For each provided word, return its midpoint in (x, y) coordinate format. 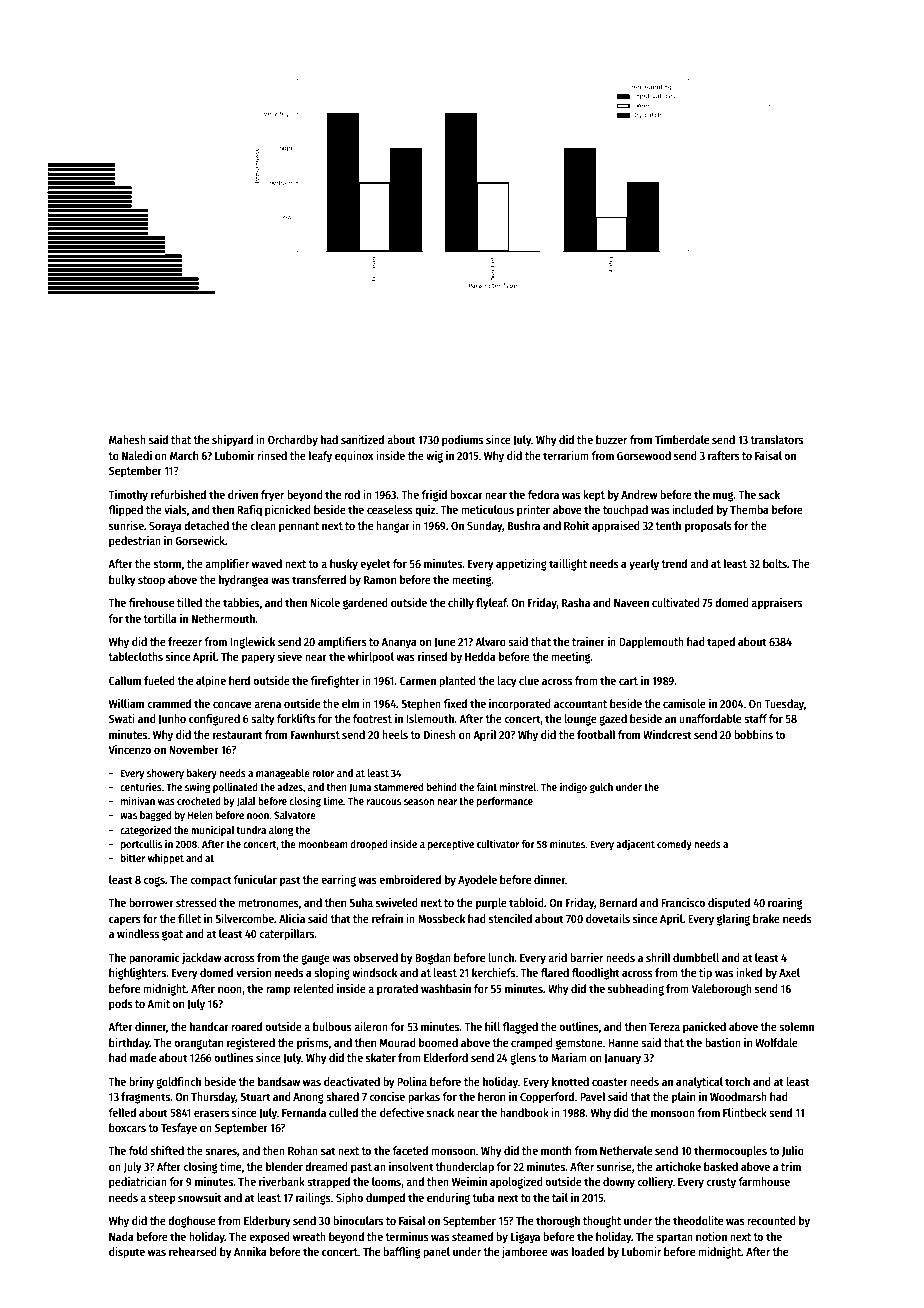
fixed (455, 703)
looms (386, 1181)
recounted (771, 1220)
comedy (674, 845)
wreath (309, 1236)
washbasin (446, 988)
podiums (462, 441)
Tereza (664, 1027)
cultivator (498, 843)
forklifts (296, 718)
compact (211, 881)
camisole (684, 703)
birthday (129, 1044)
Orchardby (293, 441)
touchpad (625, 511)
